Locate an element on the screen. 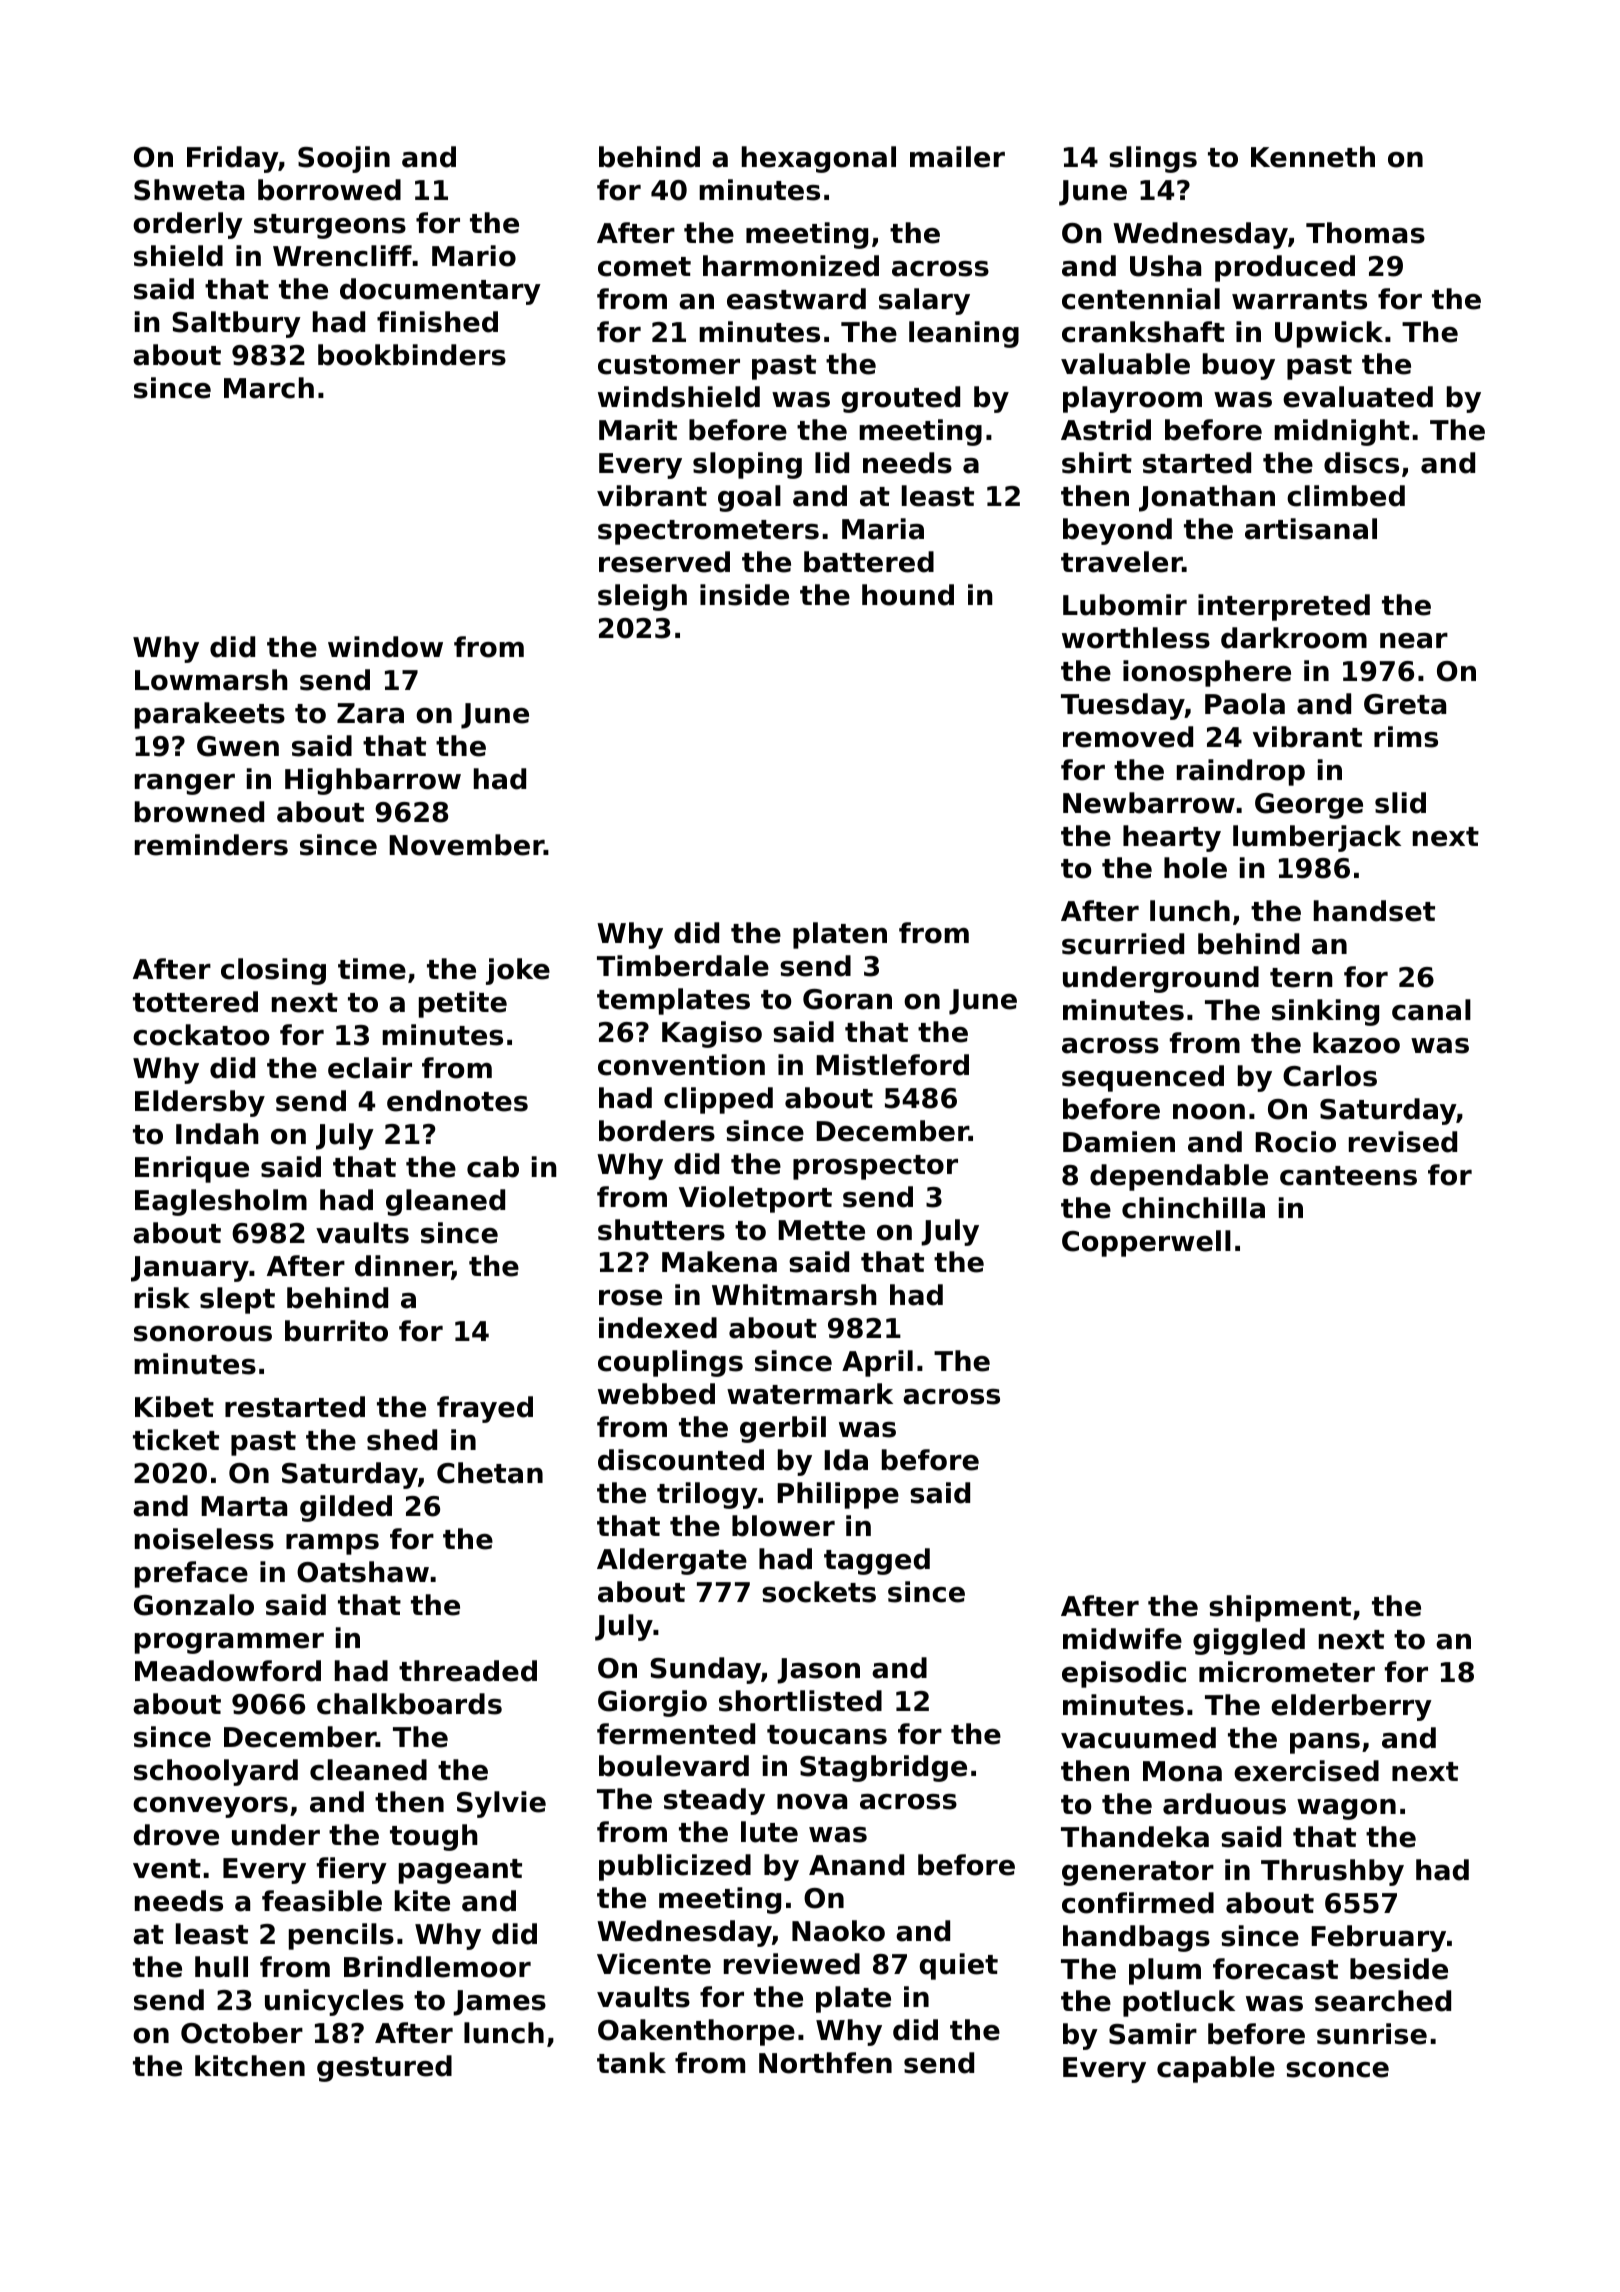 Image resolution: width=1620 pixels, height=2292 pixels. burrito is located at coordinates (336, 1331).
